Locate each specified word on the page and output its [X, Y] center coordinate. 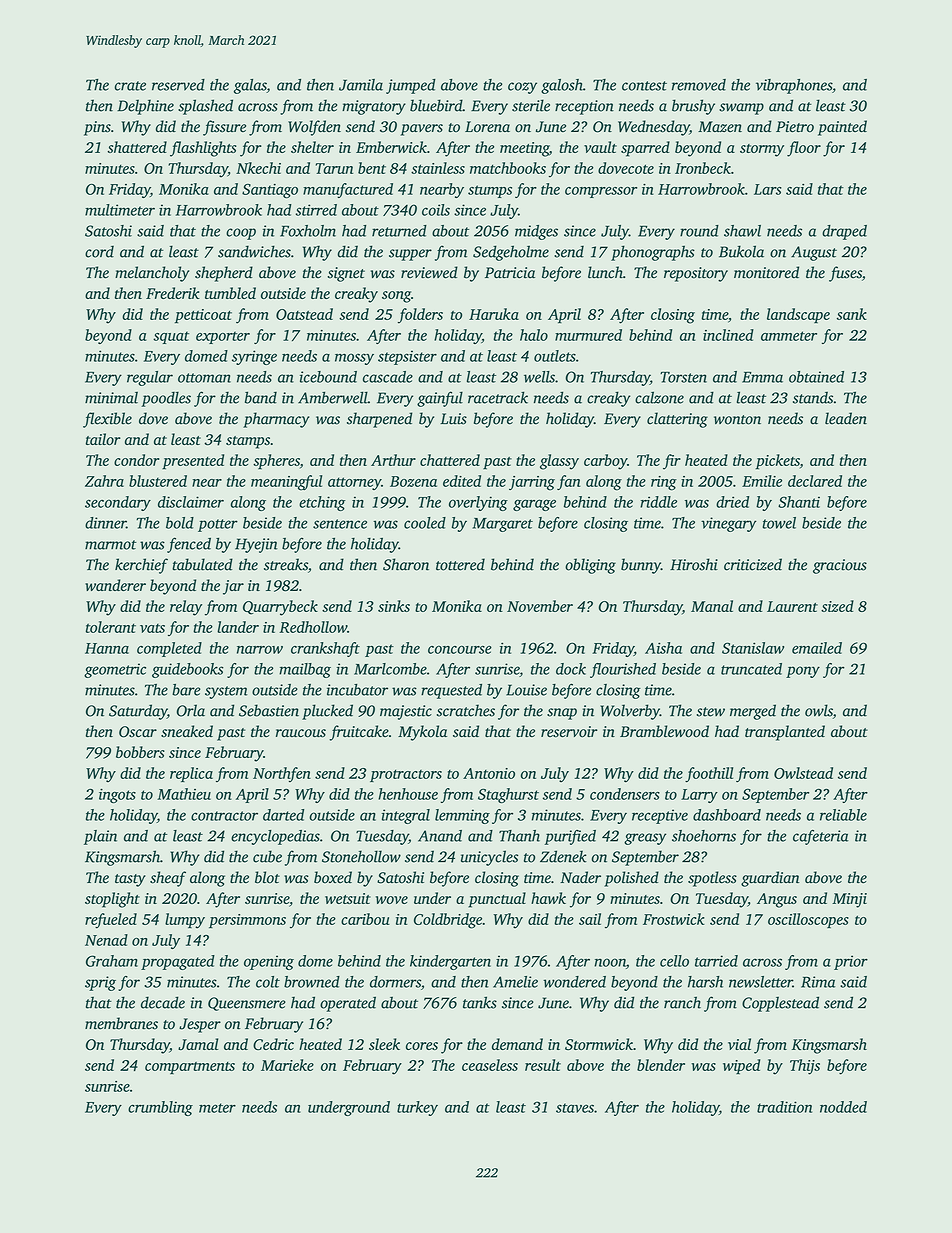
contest [644, 86]
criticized [753, 564]
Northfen [282, 774]
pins [97, 128]
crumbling [160, 1108]
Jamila [361, 85]
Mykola [422, 733]
